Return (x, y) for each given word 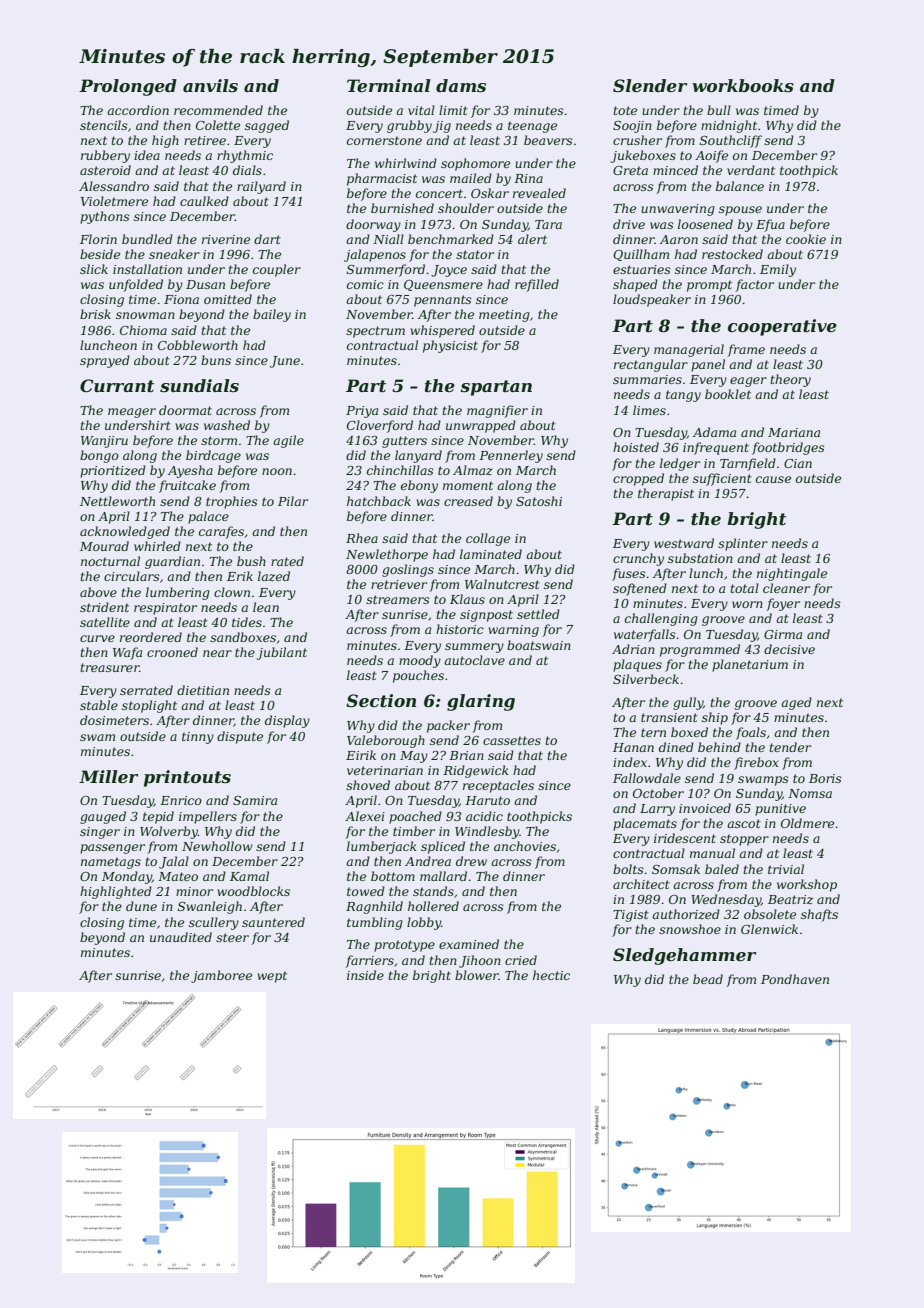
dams (461, 85)
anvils (210, 85)
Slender (650, 85)
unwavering (678, 210)
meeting (504, 316)
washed (227, 425)
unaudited (181, 937)
